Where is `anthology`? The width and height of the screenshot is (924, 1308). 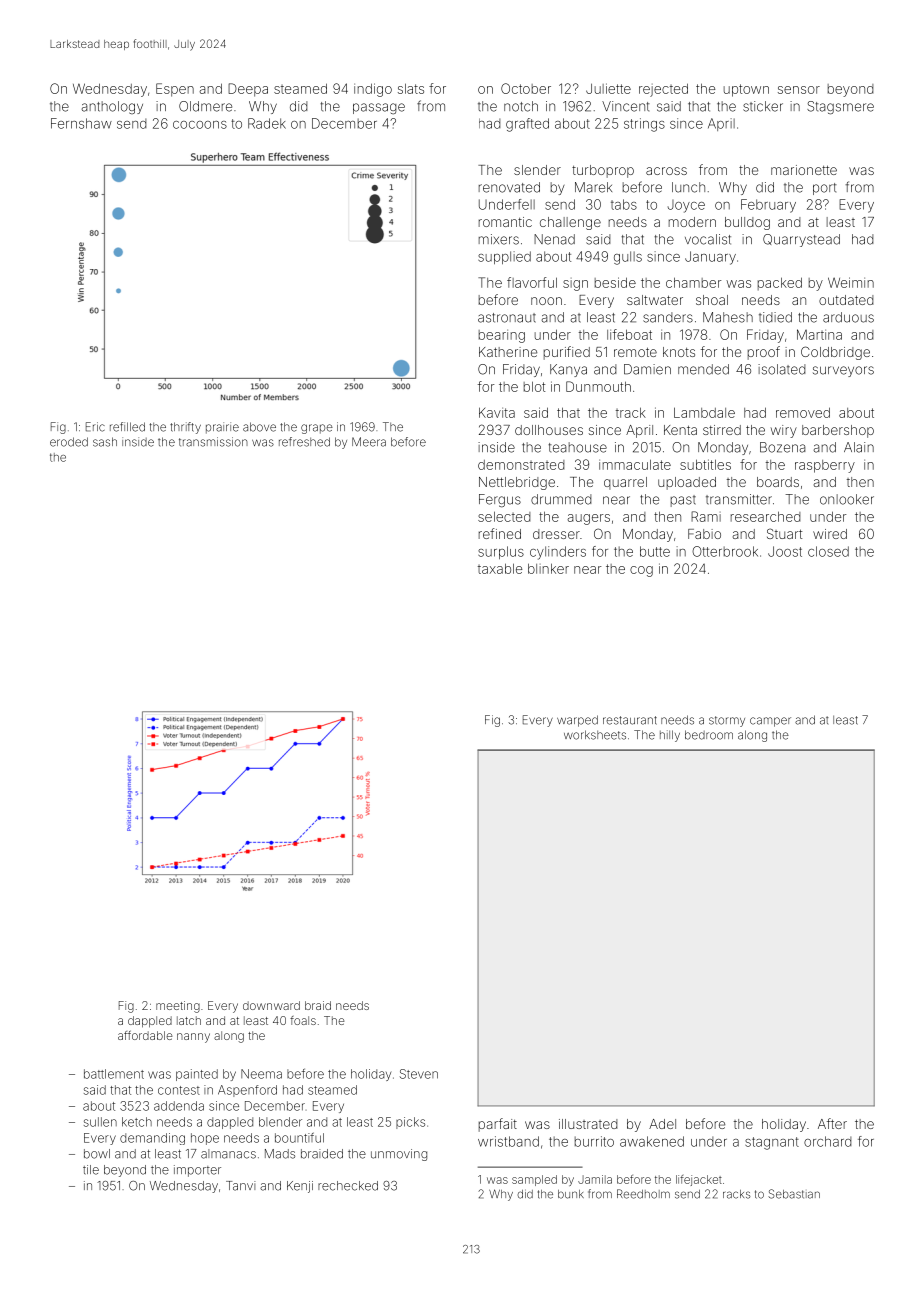 anthology is located at coordinates (112, 107).
